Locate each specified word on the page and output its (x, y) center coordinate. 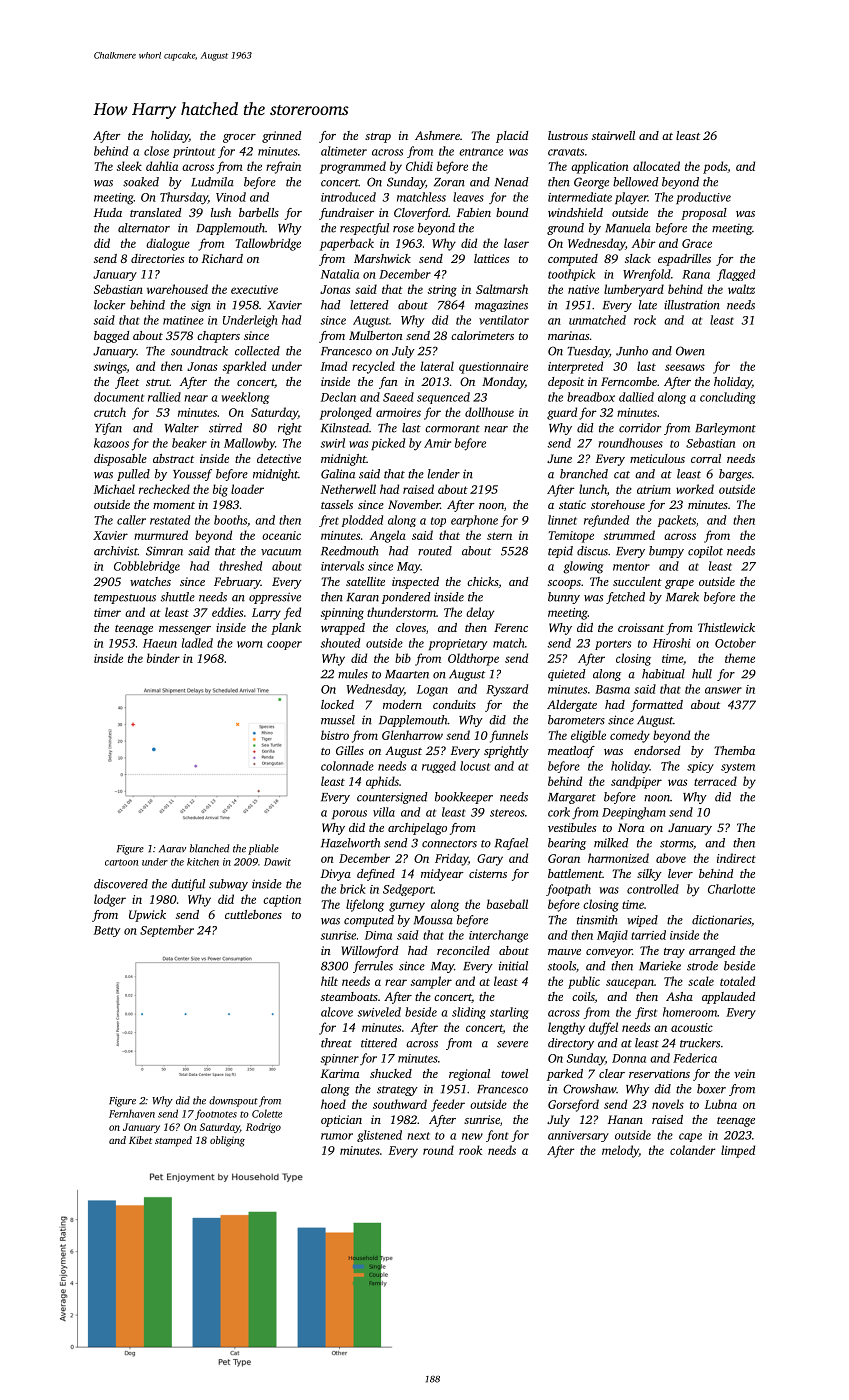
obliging (227, 1141)
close (156, 151)
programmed (353, 167)
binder (163, 658)
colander (693, 1150)
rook (470, 1150)
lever (680, 873)
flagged (736, 275)
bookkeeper (464, 798)
